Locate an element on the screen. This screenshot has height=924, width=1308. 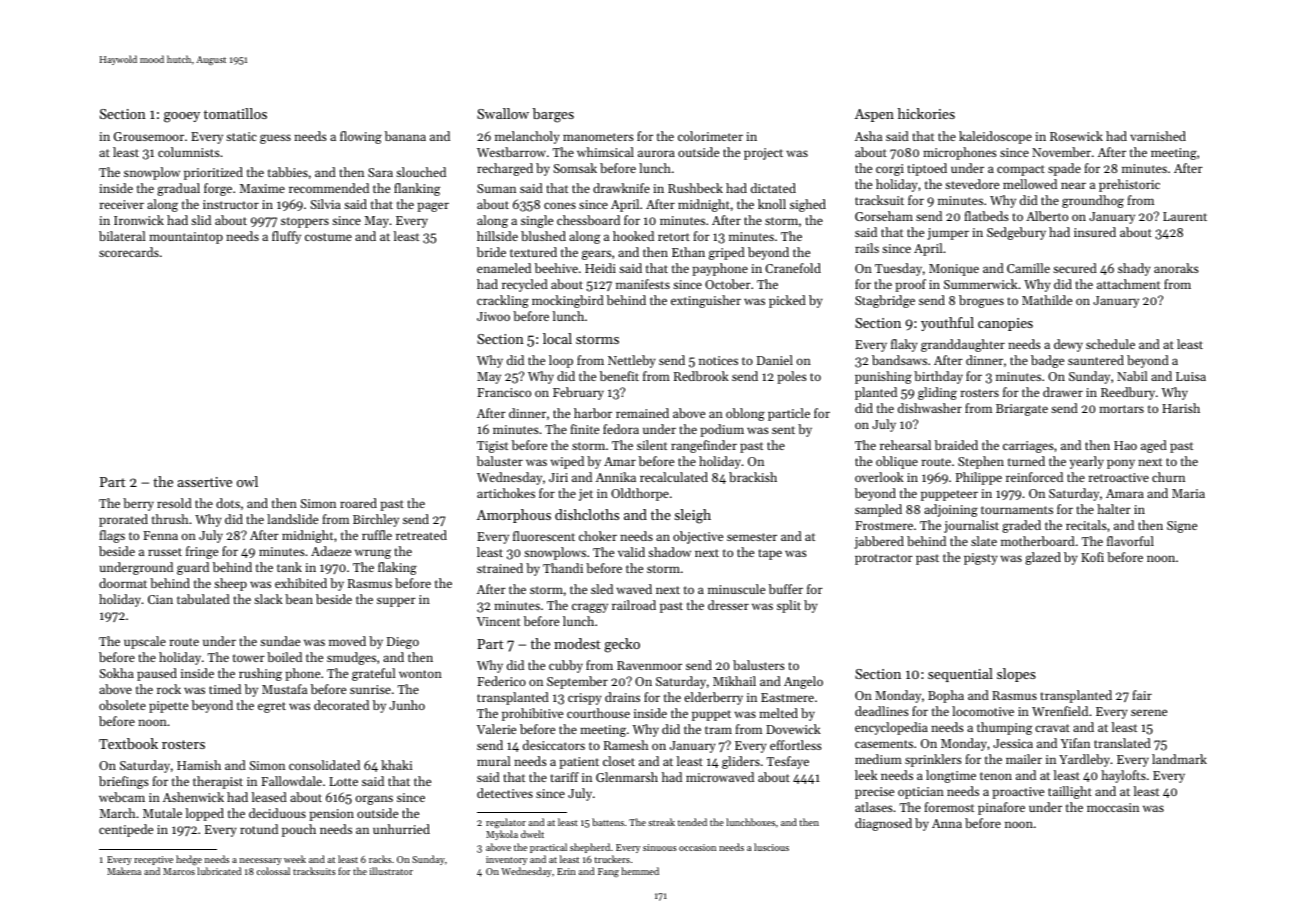
Anna is located at coordinates (947, 823).
